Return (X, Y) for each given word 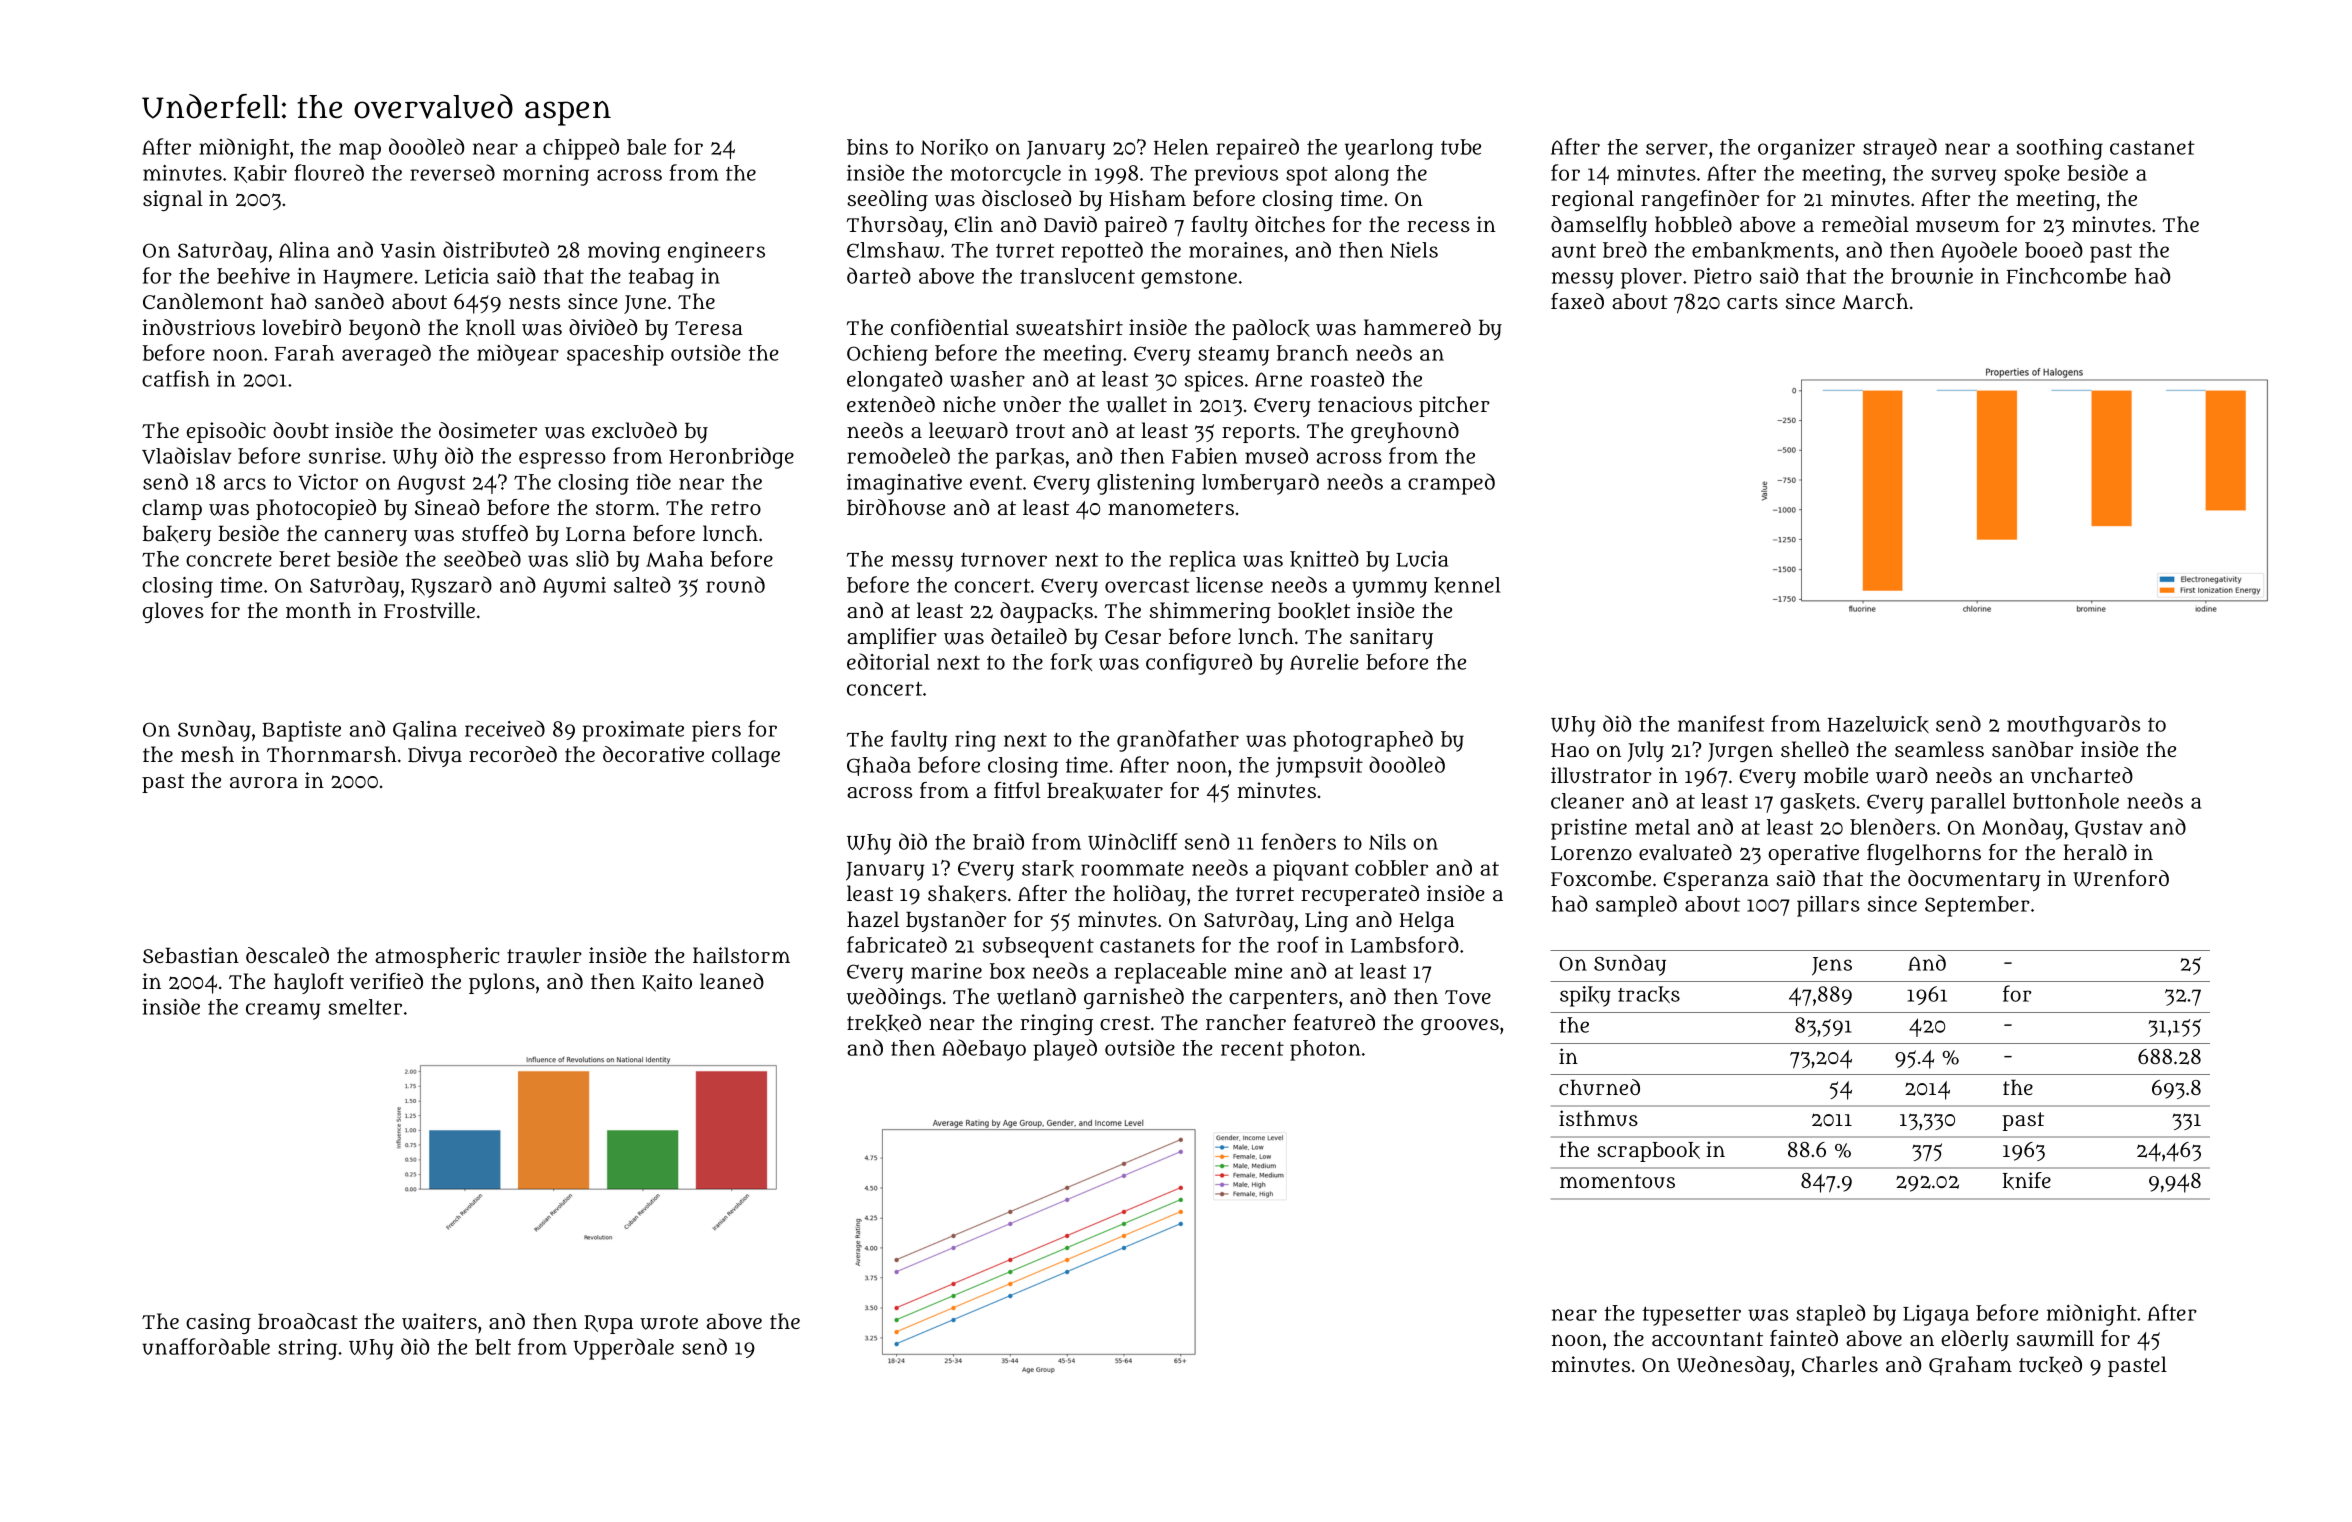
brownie (1932, 276)
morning (546, 175)
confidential (950, 327)
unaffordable (206, 1346)
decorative (653, 754)
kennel (1467, 585)
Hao (1570, 750)
